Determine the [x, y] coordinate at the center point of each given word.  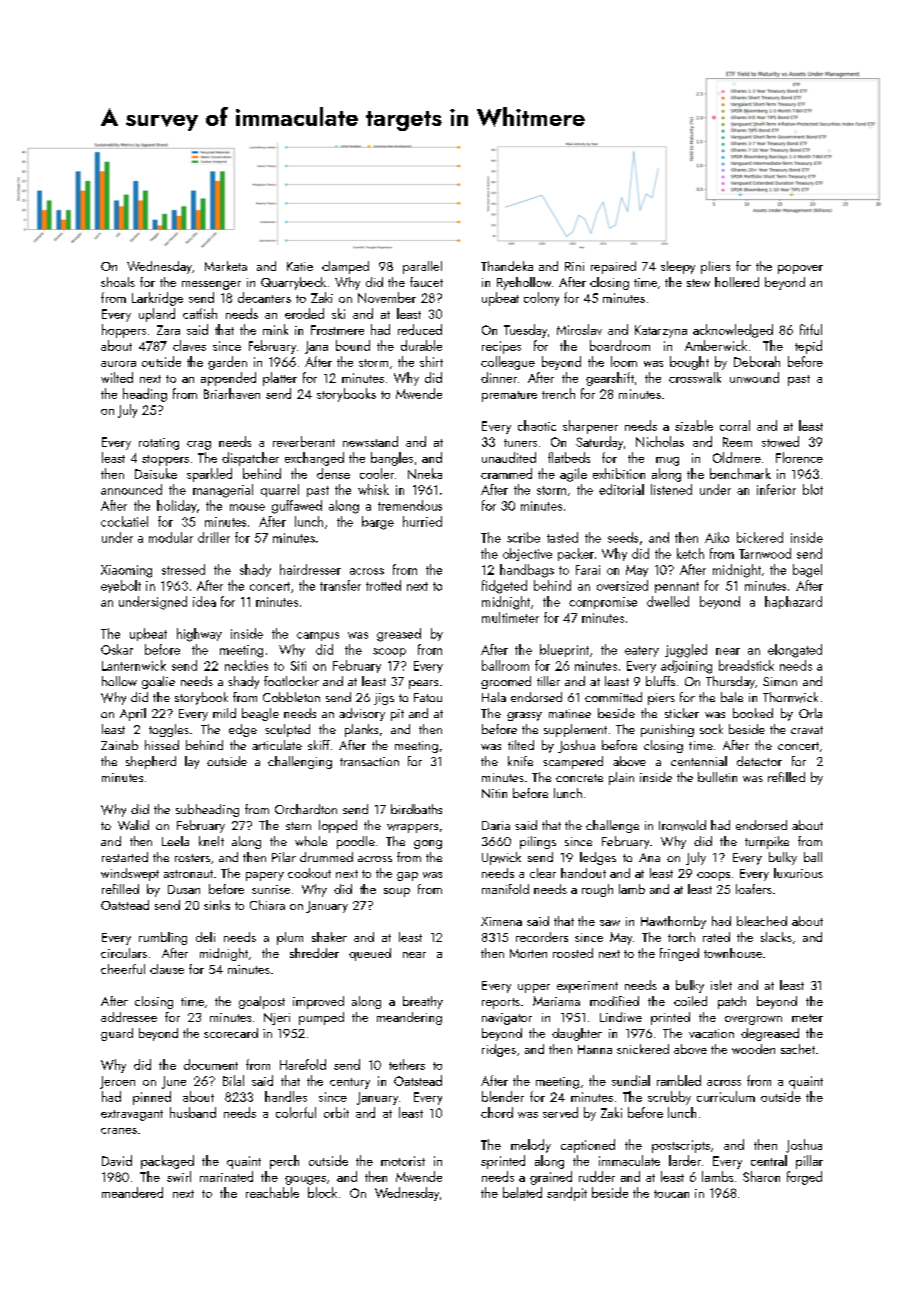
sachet [798, 1049]
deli [205, 937]
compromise [603, 603]
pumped [321, 1018]
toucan [671, 1194]
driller [214, 537]
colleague [508, 363]
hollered [737, 282]
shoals [118, 282]
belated [522, 1192]
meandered [132, 1192]
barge [378, 523]
